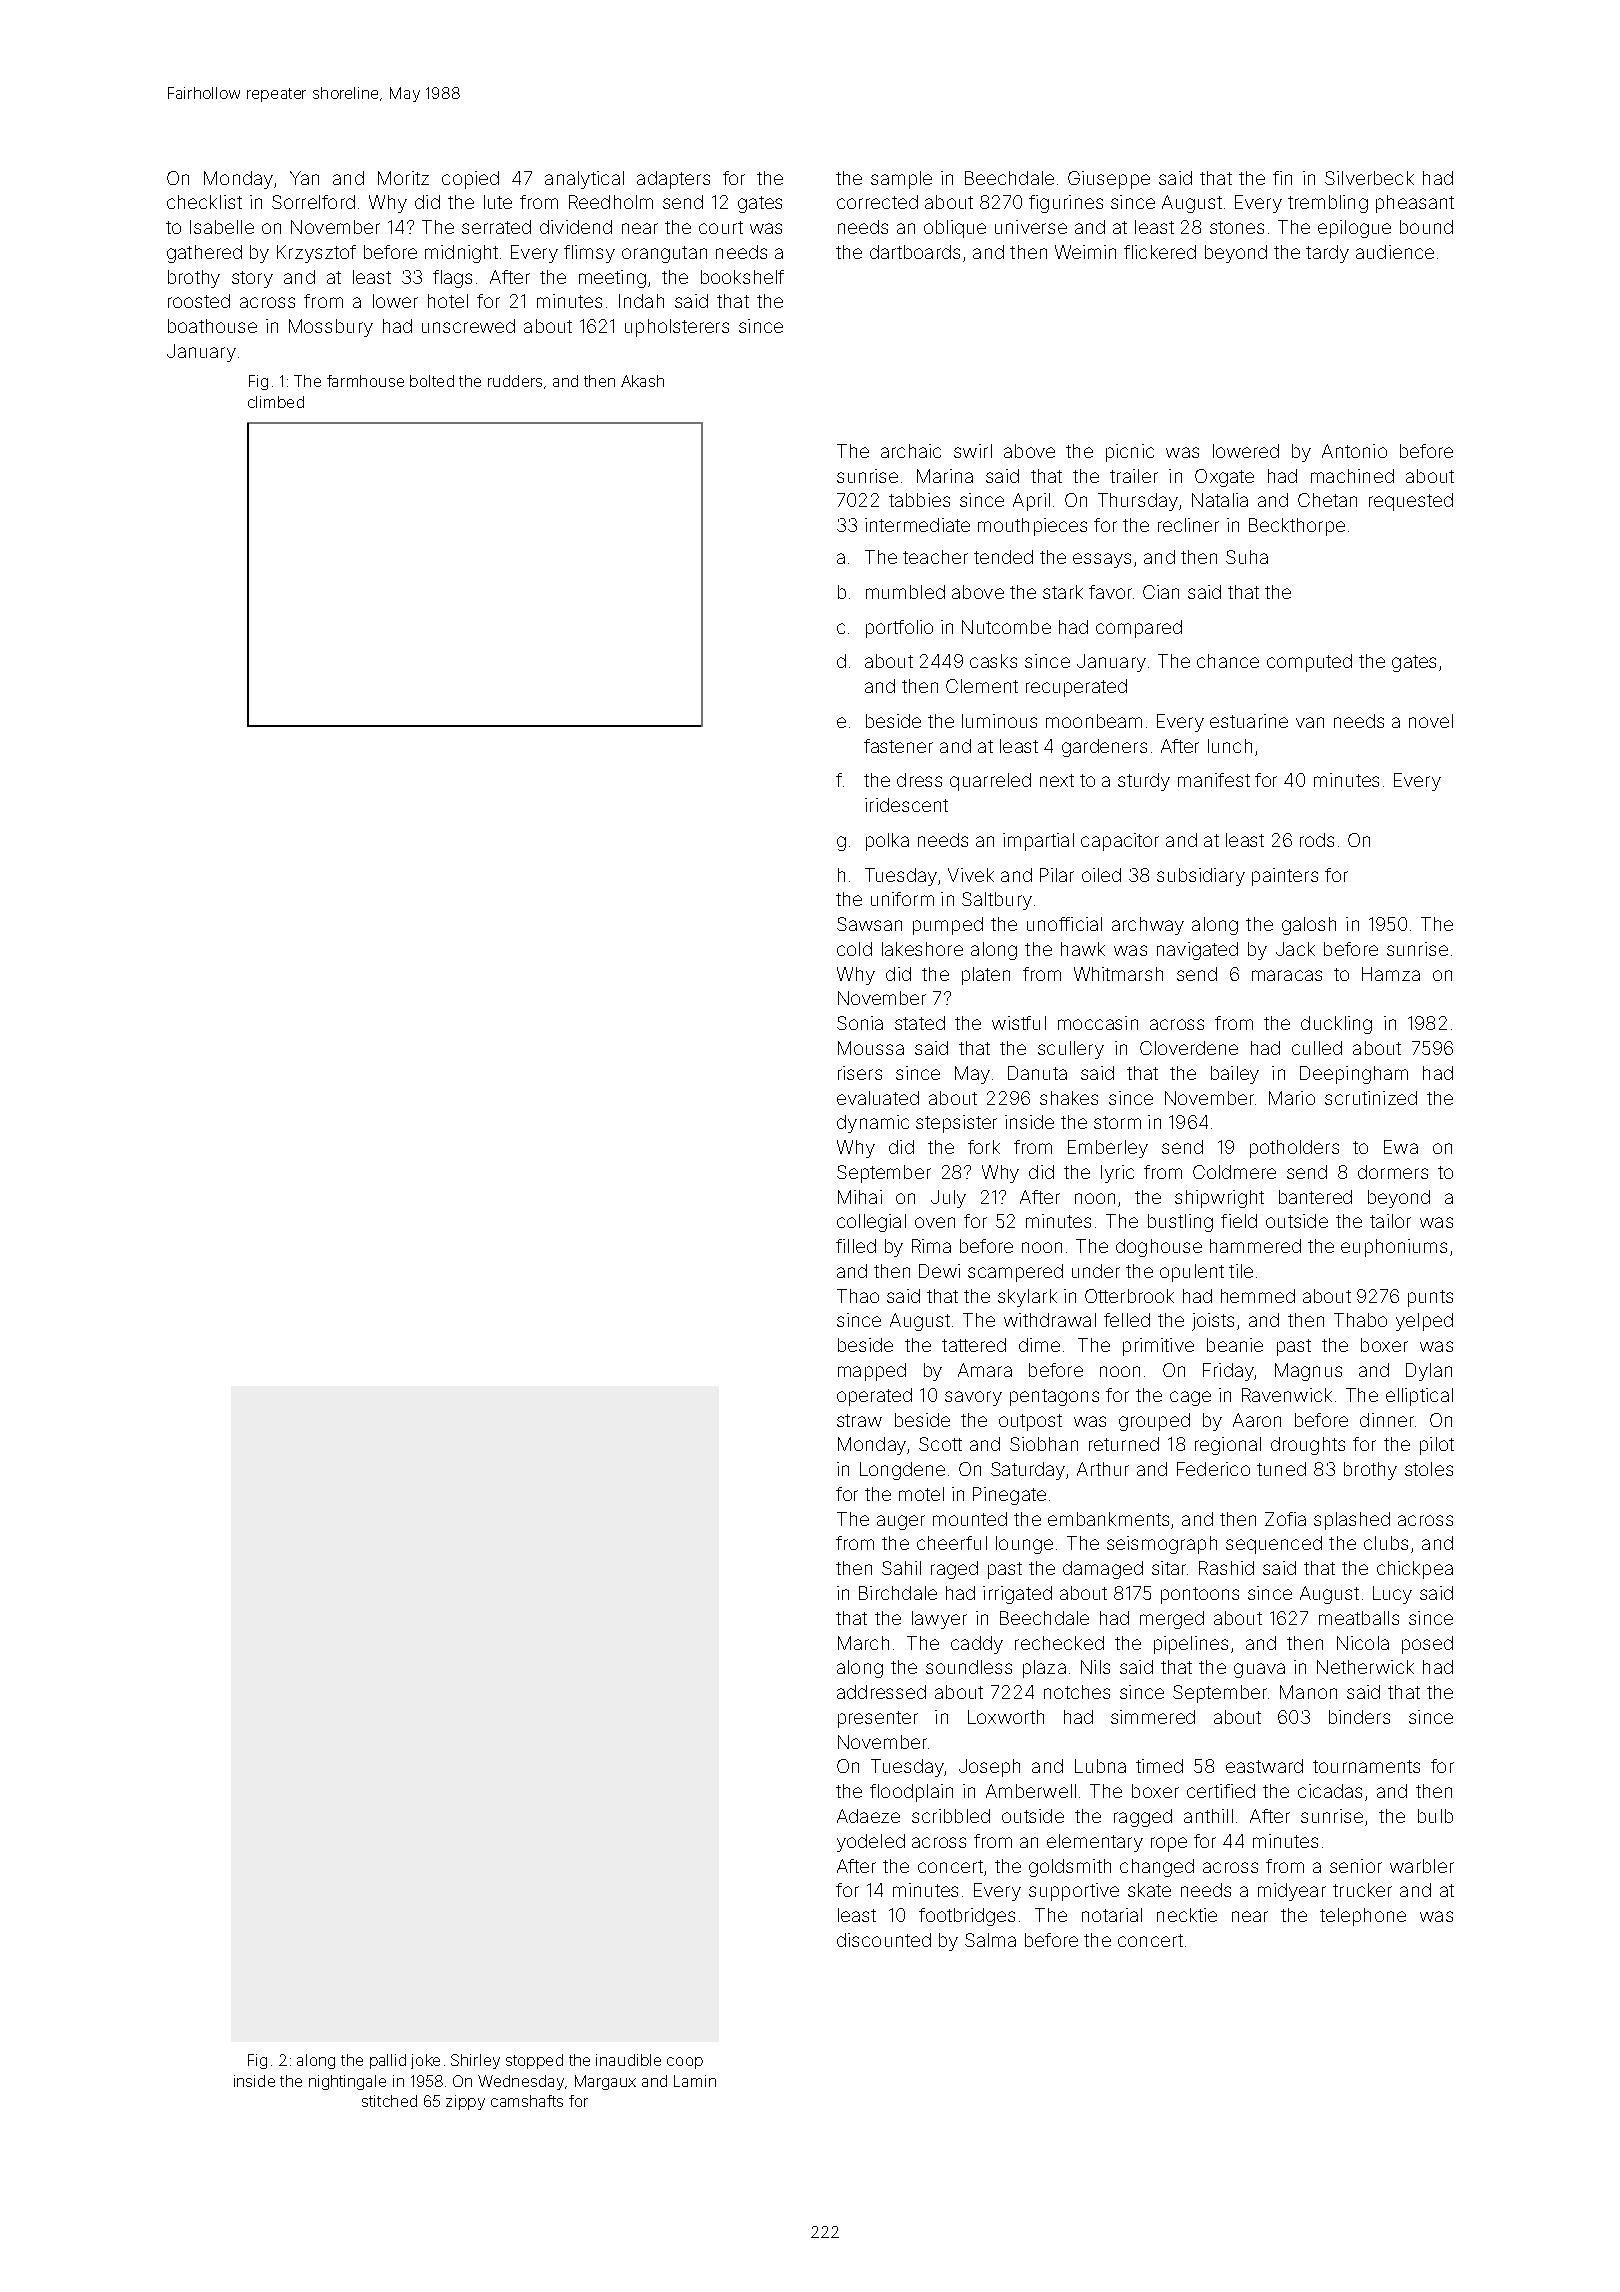  I want to click on requested, so click(1411, 502).
